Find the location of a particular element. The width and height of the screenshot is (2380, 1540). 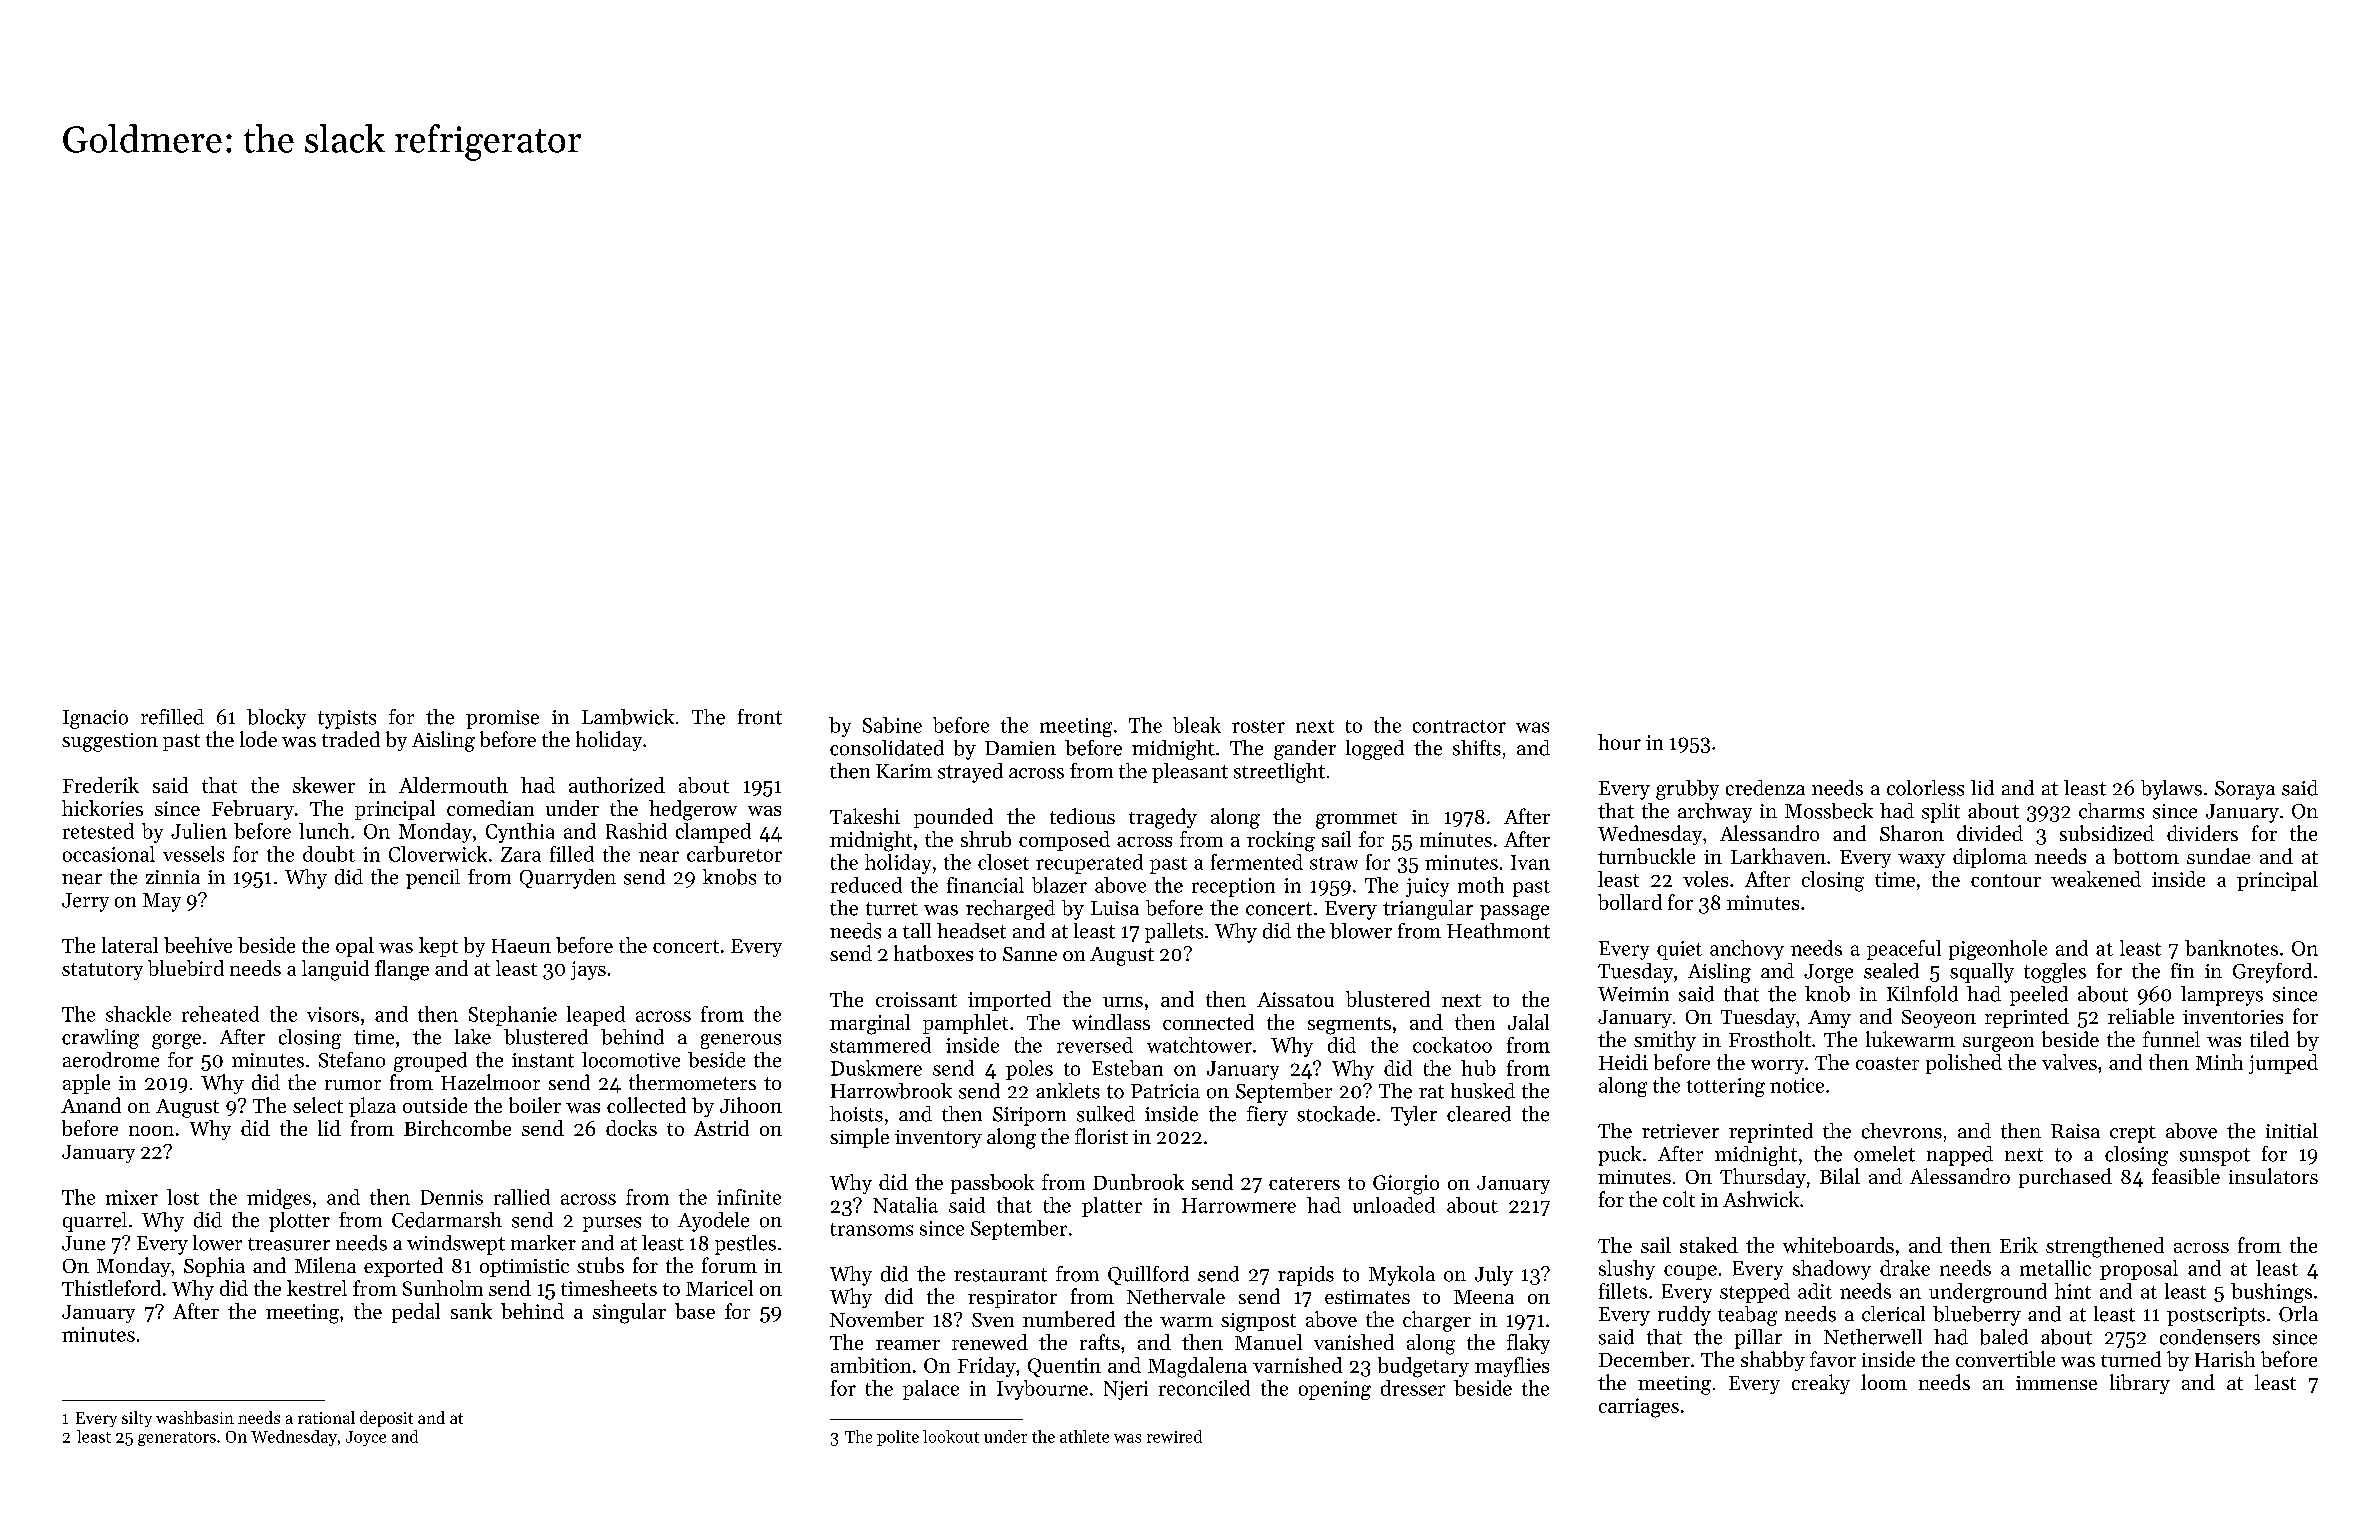

sundae is located at coordinates (2218, 856).
